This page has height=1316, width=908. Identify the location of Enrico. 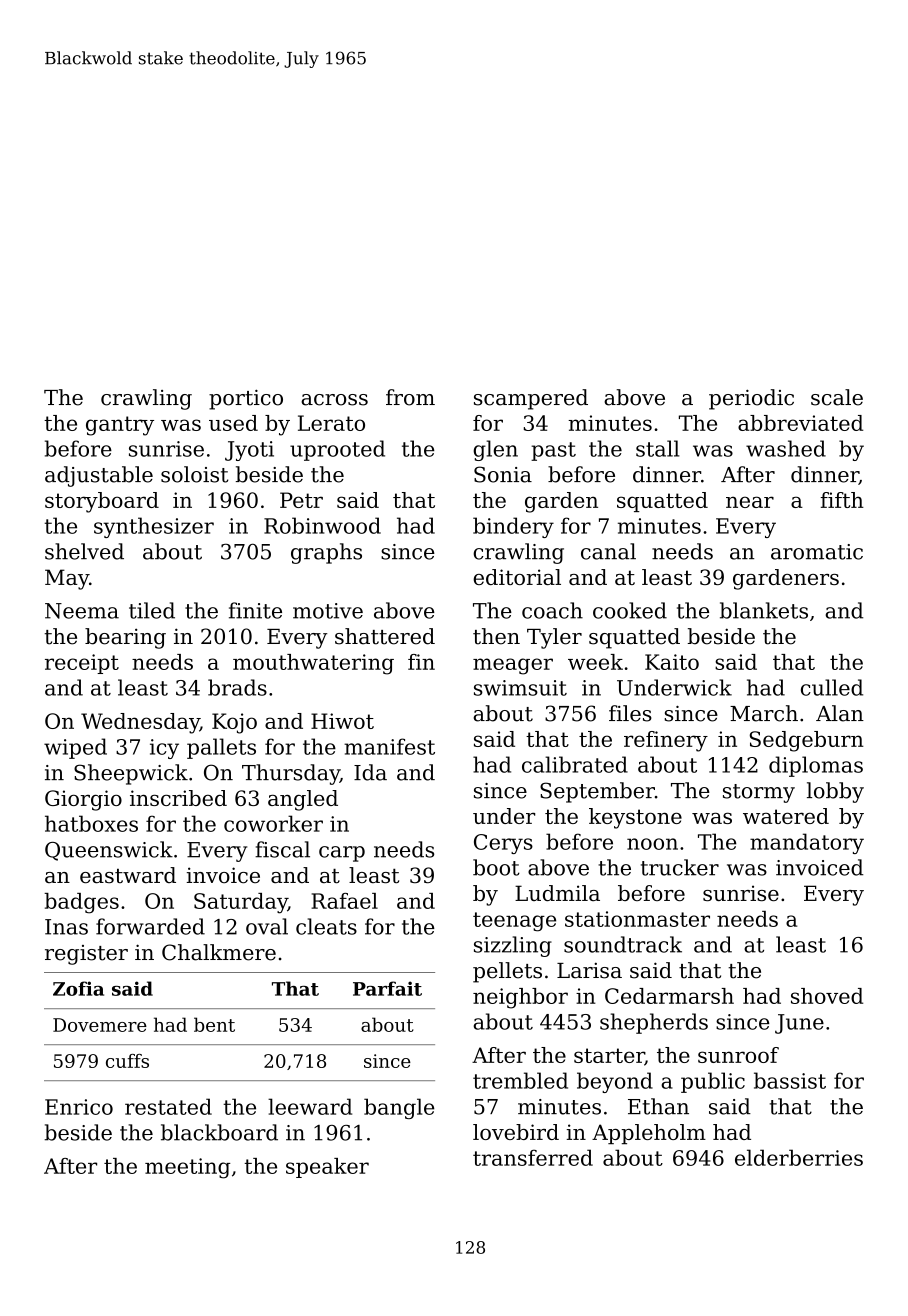
(79, 1107).
